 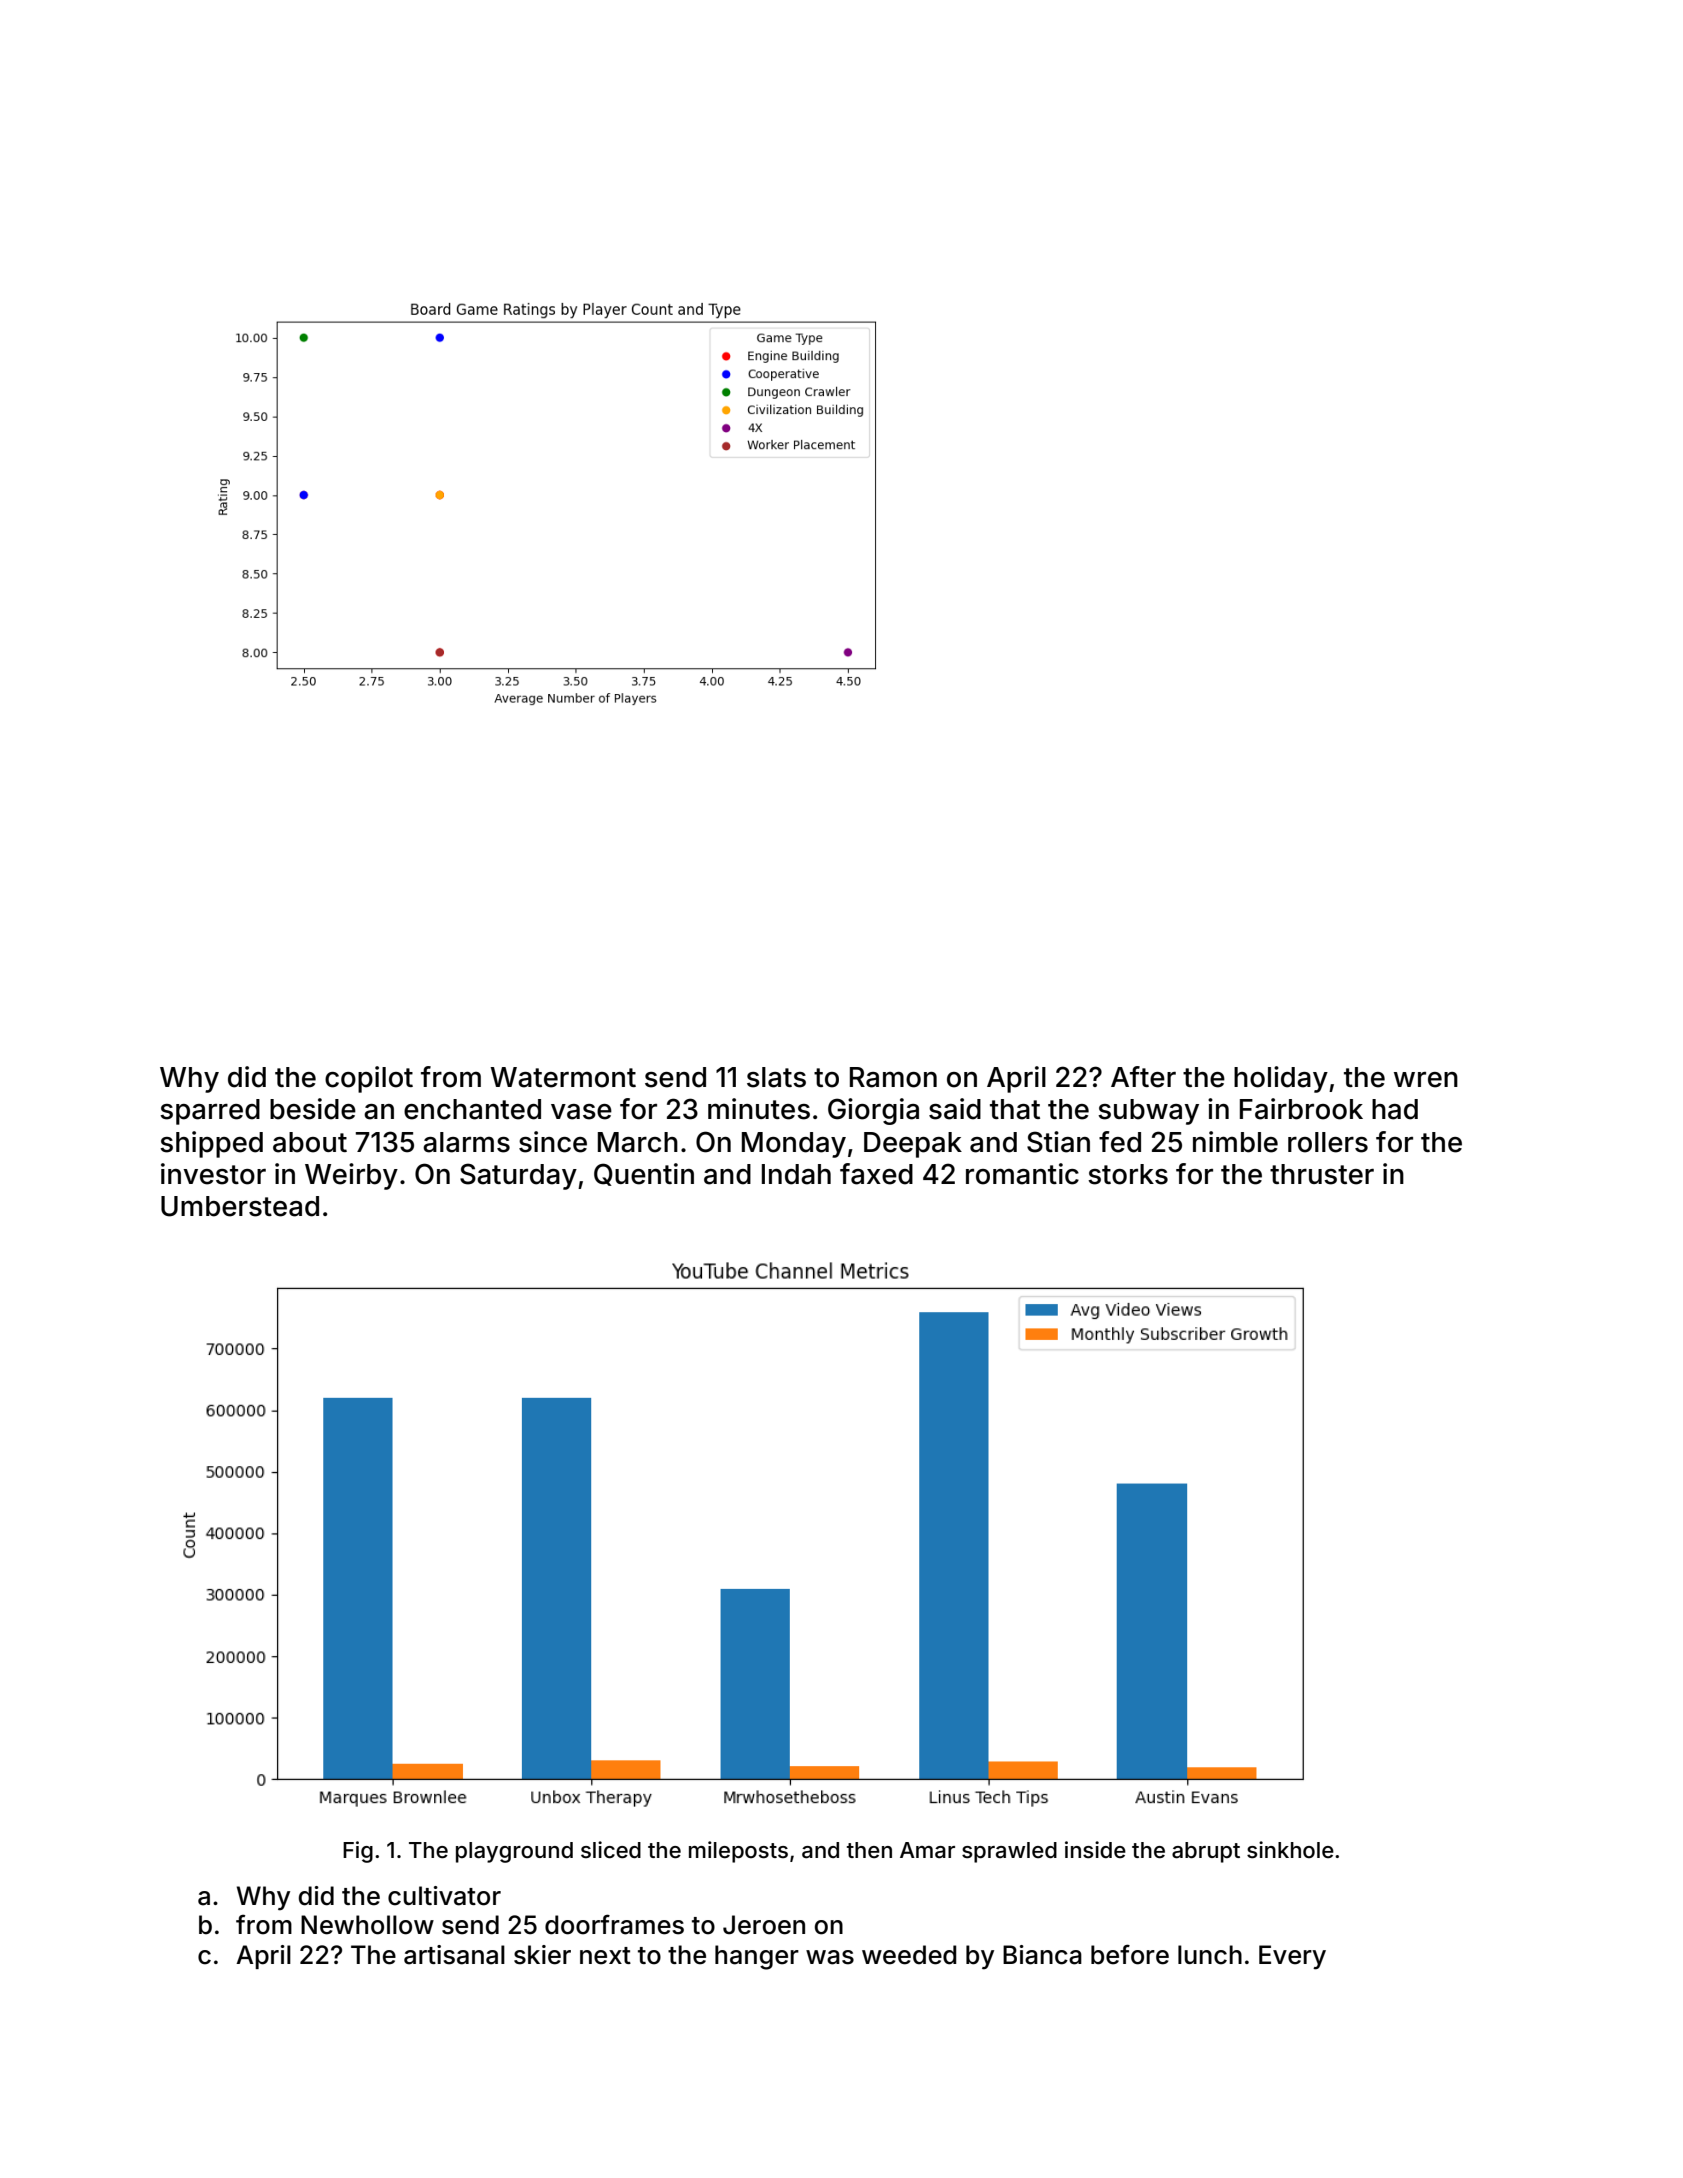 What do you see at coordinates (240, 1206) in the screenshot?
I see `Umberstead` at bounding box center [240, 1206].
